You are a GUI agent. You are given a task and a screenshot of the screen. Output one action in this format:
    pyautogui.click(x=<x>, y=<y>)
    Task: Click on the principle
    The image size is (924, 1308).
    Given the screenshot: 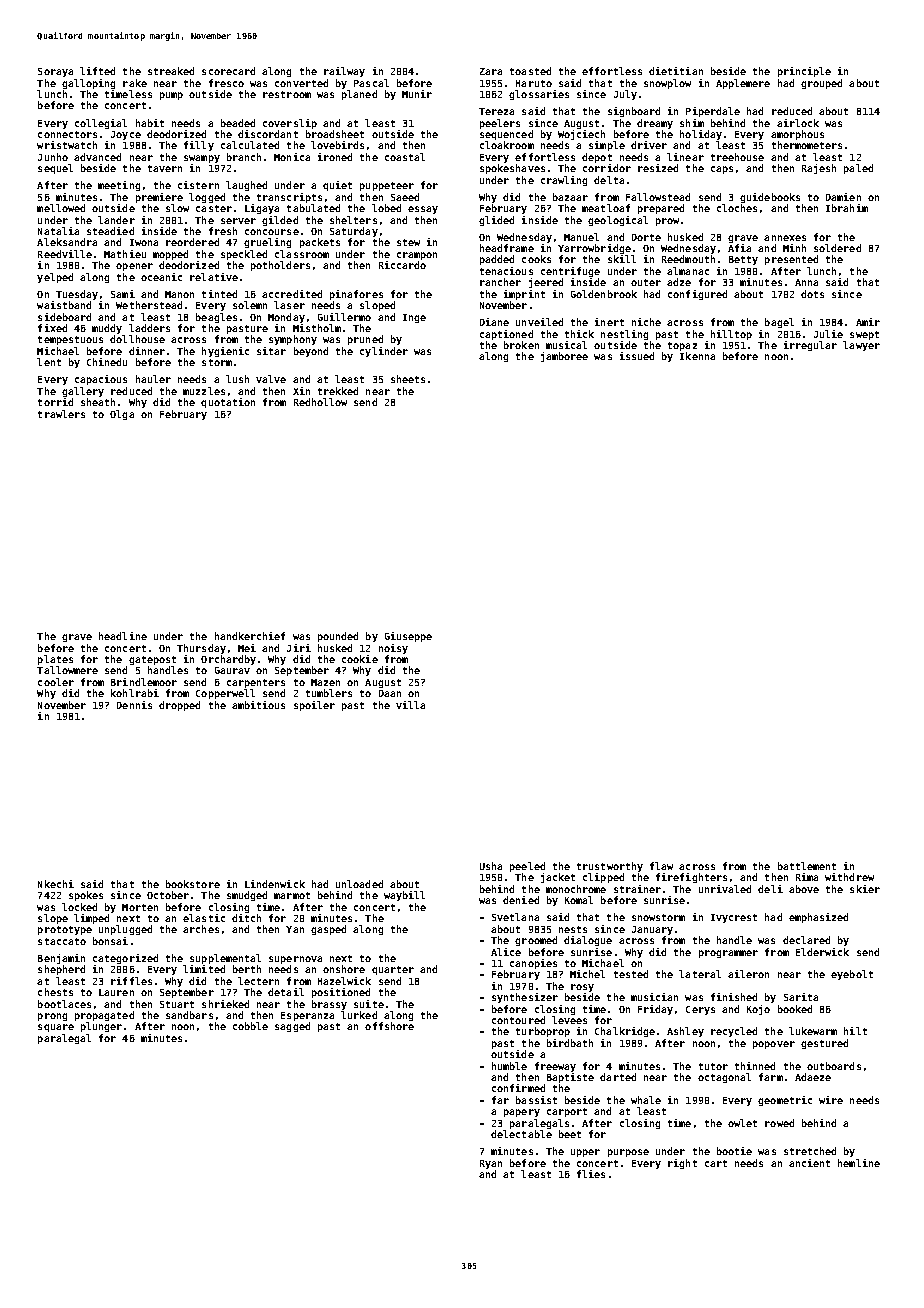 What is the action you would take?
    pyautogui.click(x=804, y=72)
